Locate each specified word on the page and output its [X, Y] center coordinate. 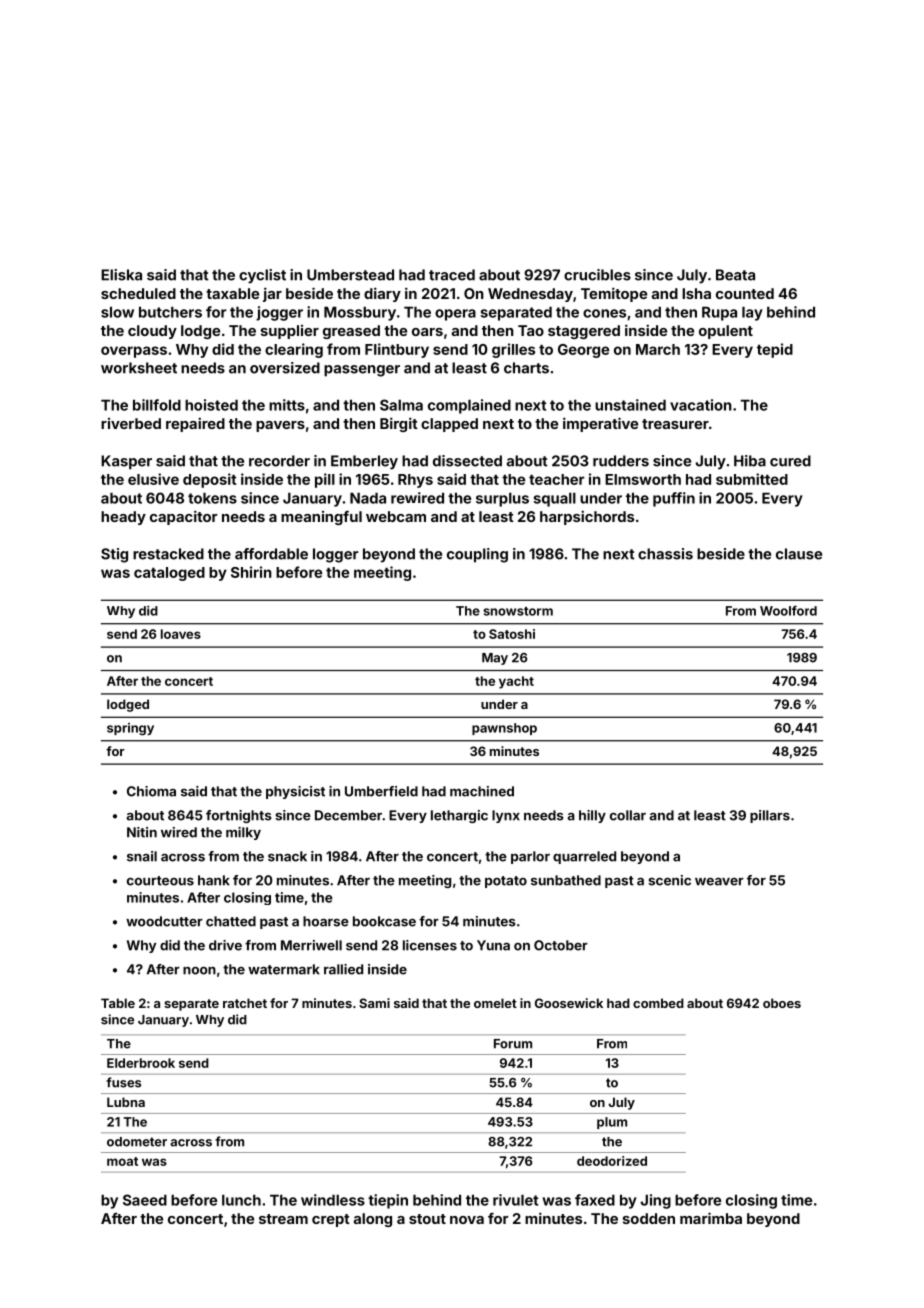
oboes [782, 1003]
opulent [726, 332]
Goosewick [569, 1003]
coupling [477, 555]
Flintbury [397, 350]
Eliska [121, 275]
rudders [621, 461]
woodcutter [164, 921]
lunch [241, 1200]
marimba [711, 1218]
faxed [595, 1200]
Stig [114, 555]
